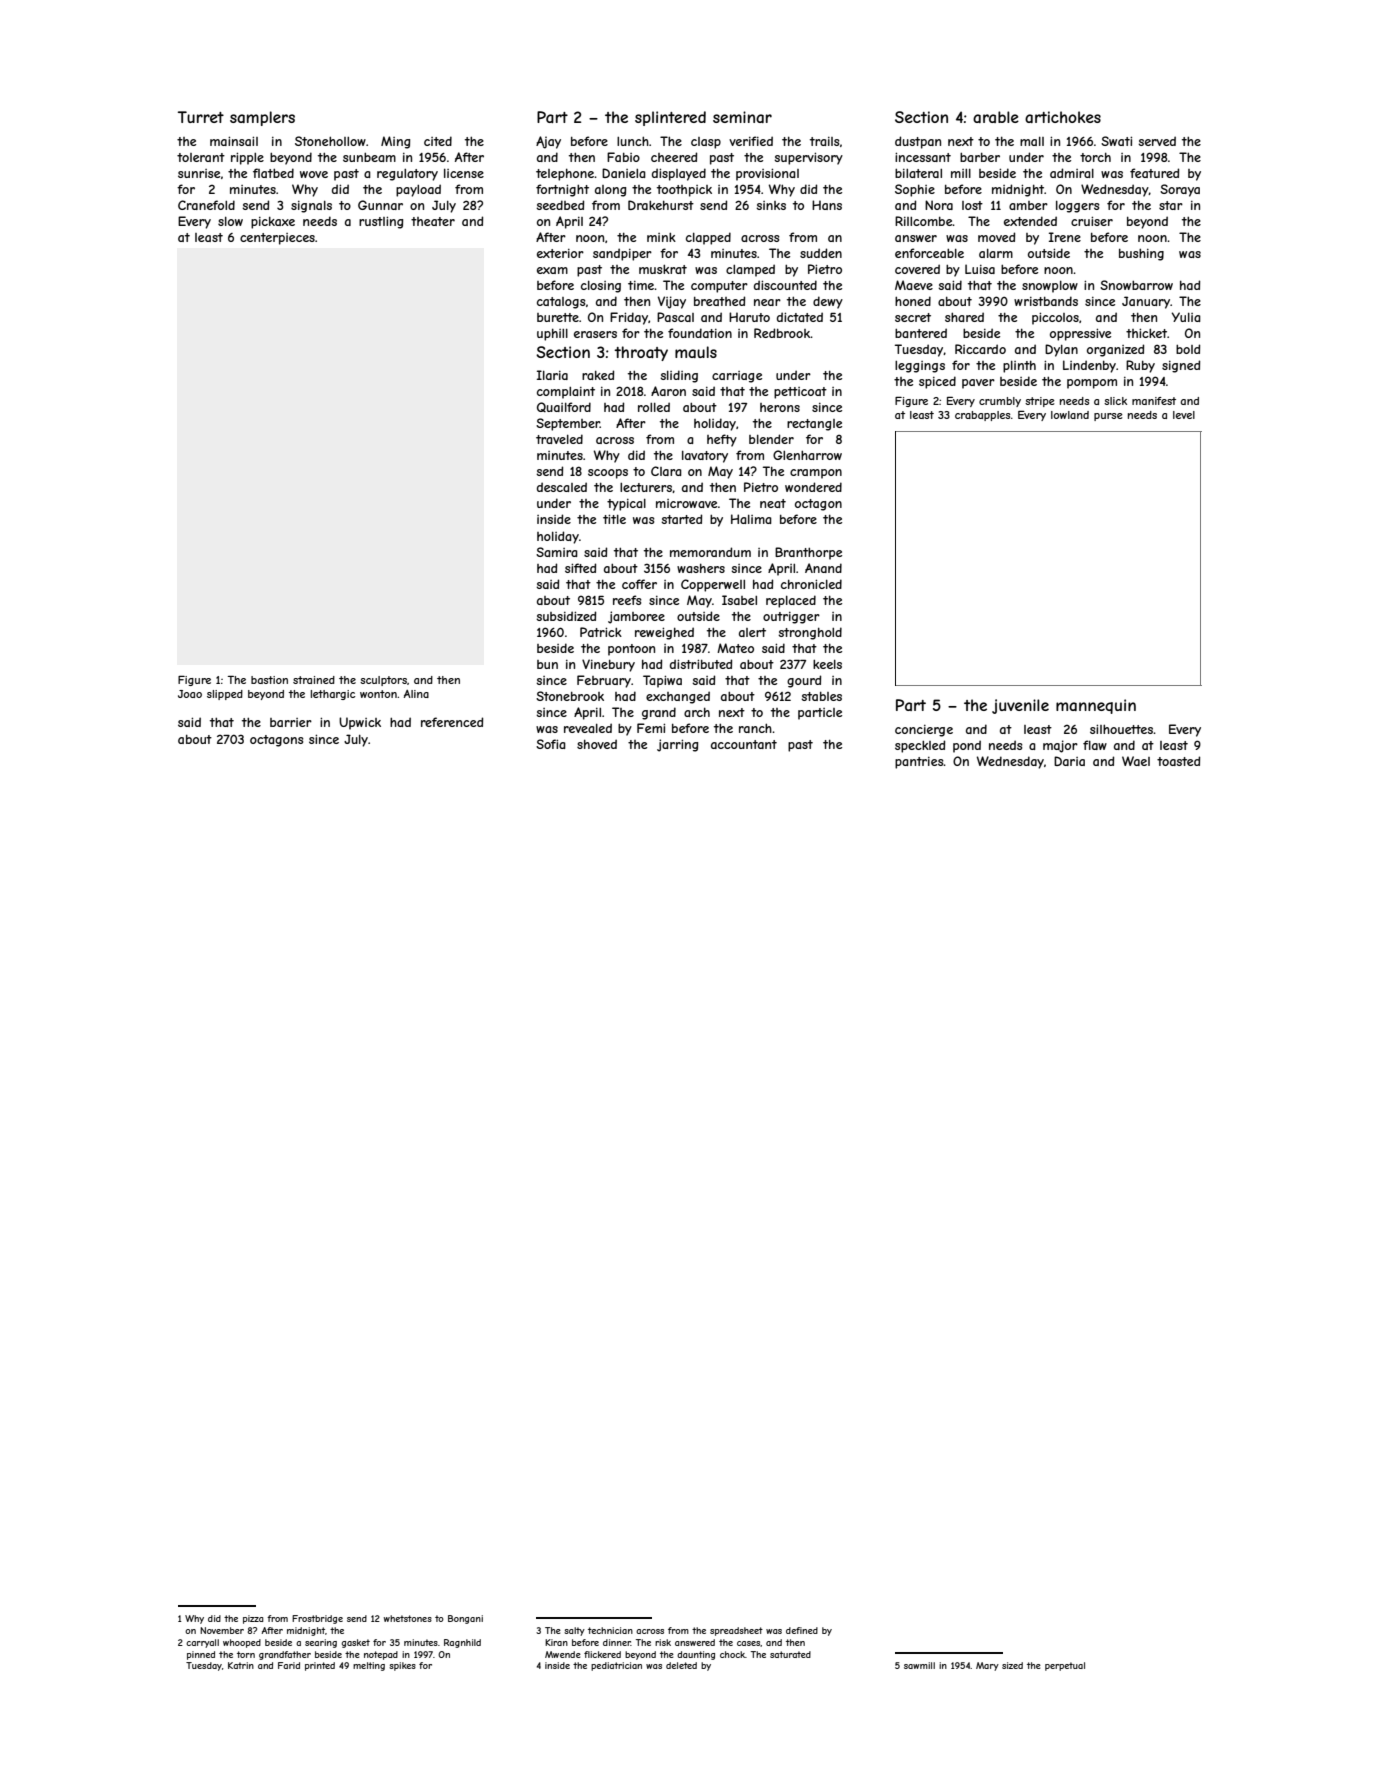 Image resolution: width=1379 pixels, height=1785 pixels. What do you see at coordinates (408, 1618) in the document?
I see `whetstones` at bounding box center [408, 1618].
